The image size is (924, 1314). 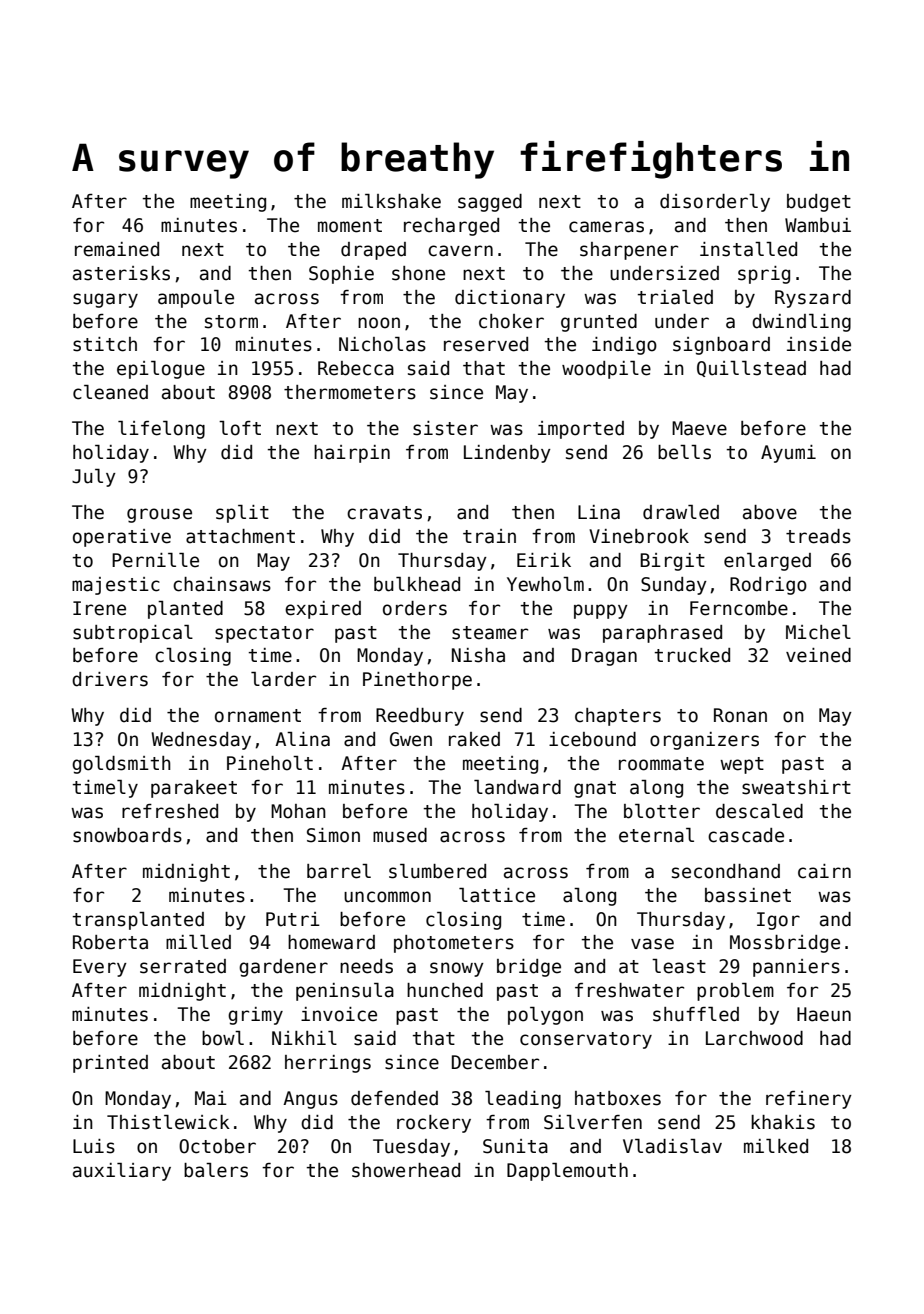 I want to click on milkshake, so click(x=391, y=201).
